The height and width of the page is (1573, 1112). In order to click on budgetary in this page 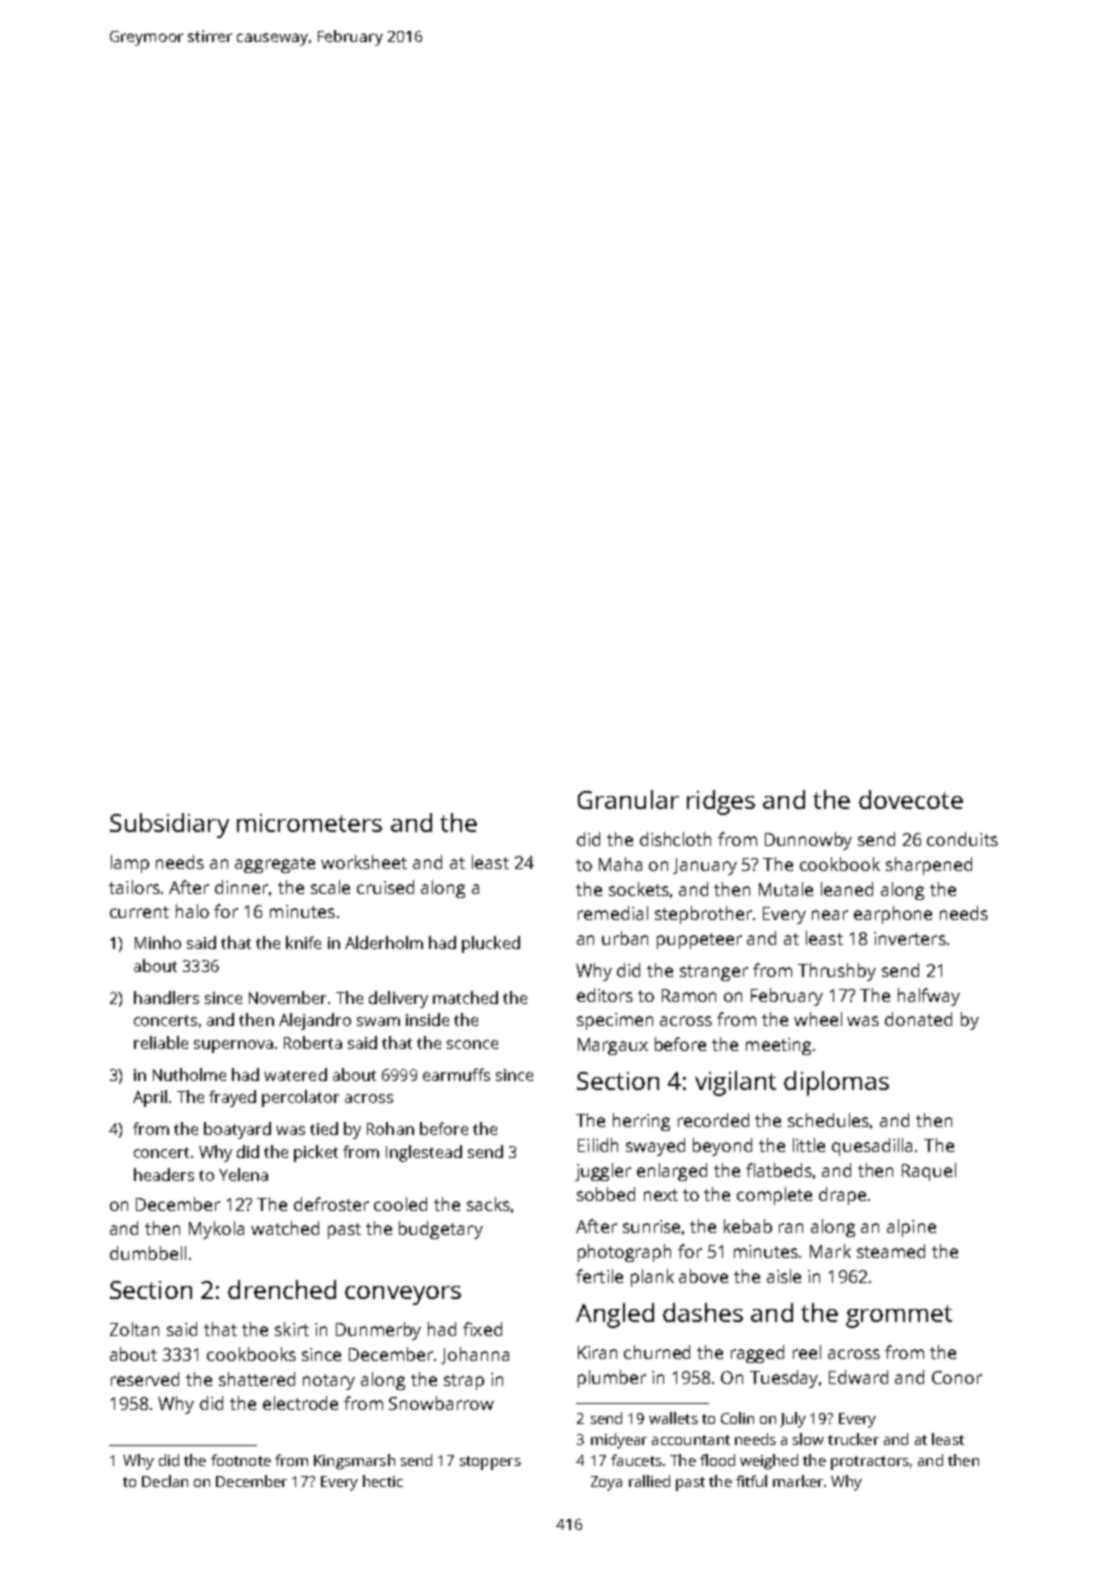, I will do `click(441, 1230)`.
